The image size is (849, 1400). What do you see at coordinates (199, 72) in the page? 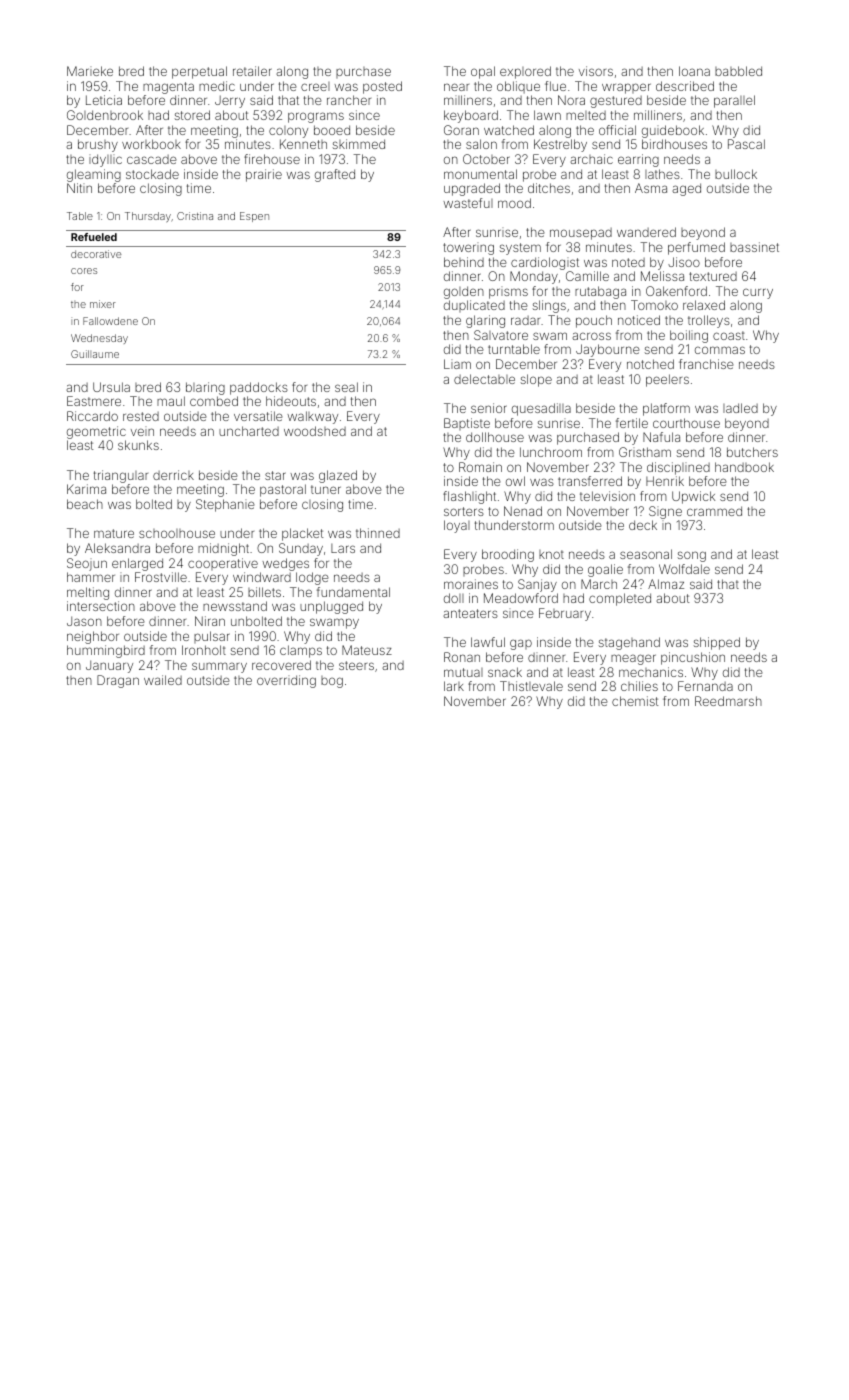
I see `perpetual` at bounding box center [199, 72].
